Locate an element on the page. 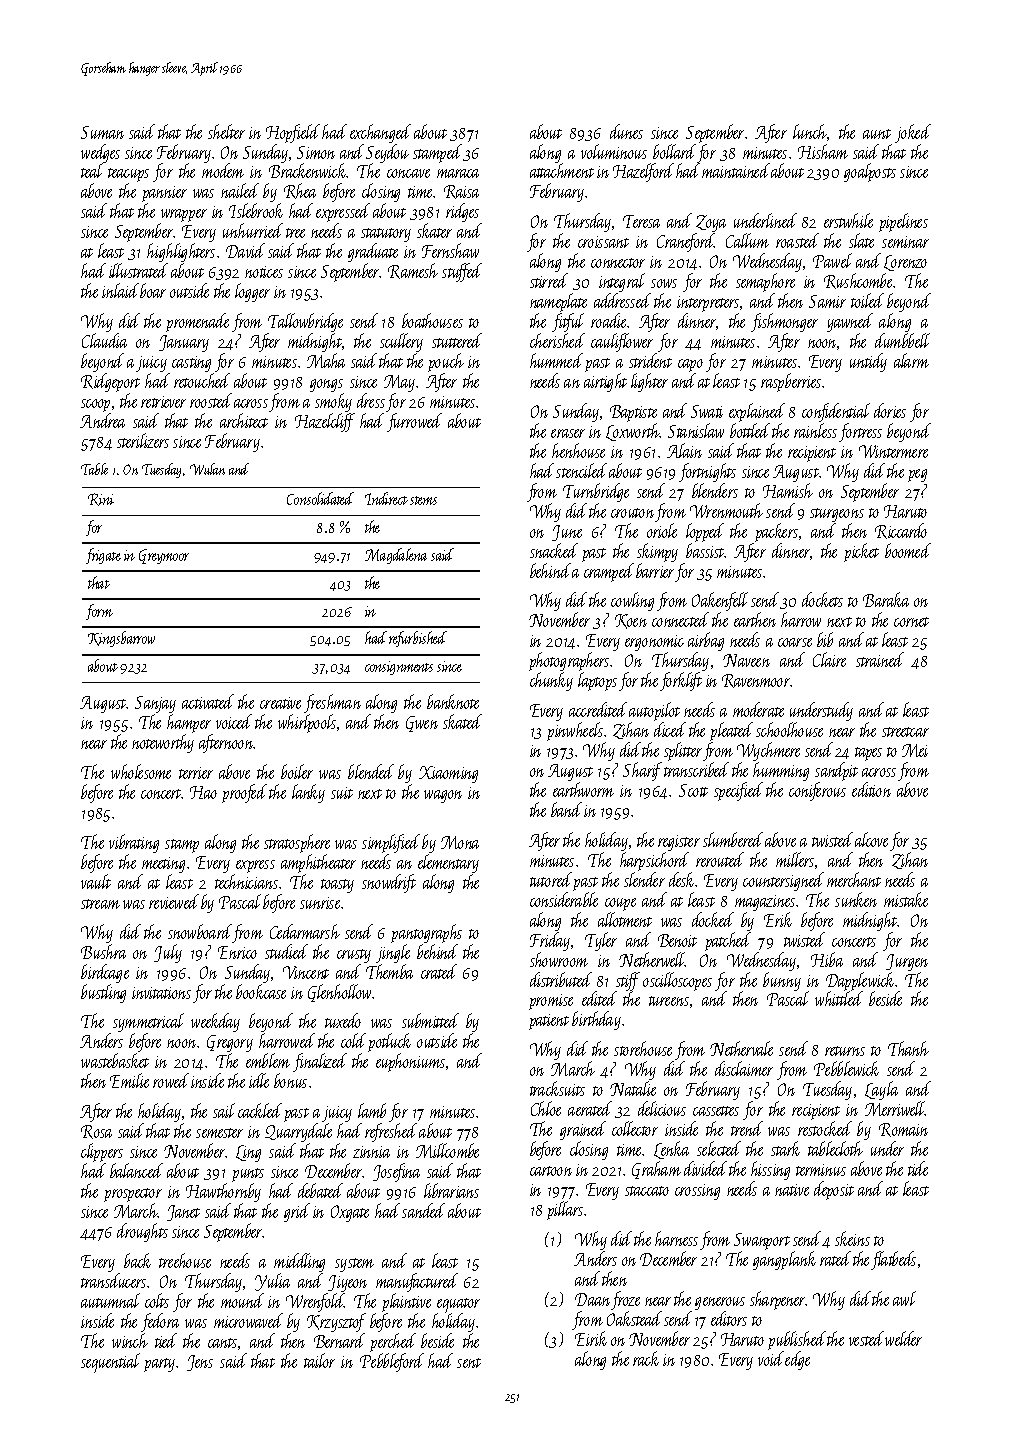  stirred is located at coordinates (549, 280).
